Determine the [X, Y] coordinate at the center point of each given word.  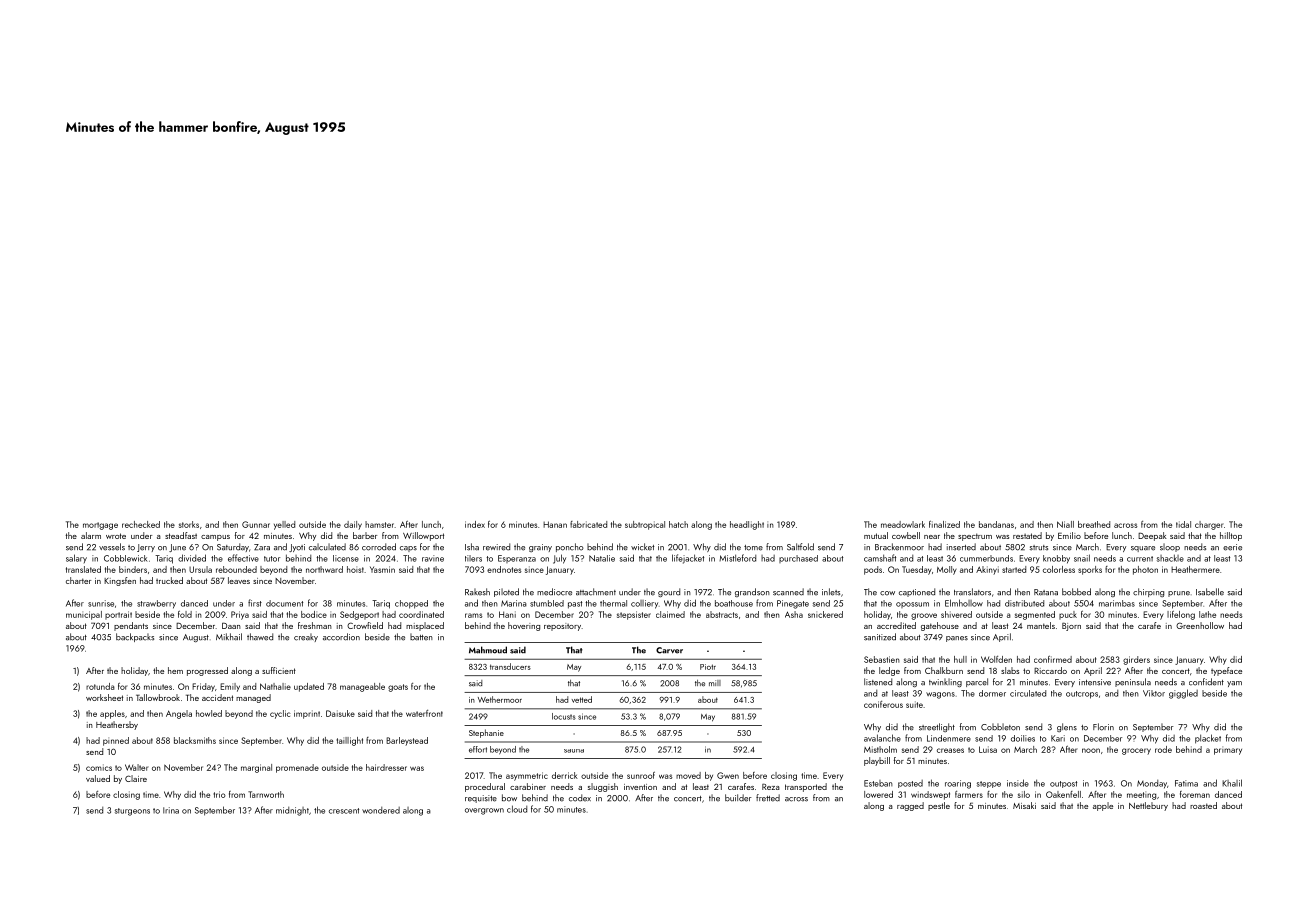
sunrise [101, 603]
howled [209, 713]
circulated [1028, 693]
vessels [112, 547]
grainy [540, 548]
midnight [292, 811]
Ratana [1046, 592]
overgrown [484, 811]
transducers [510, 666]
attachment [596, 592]
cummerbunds [986, 558]
